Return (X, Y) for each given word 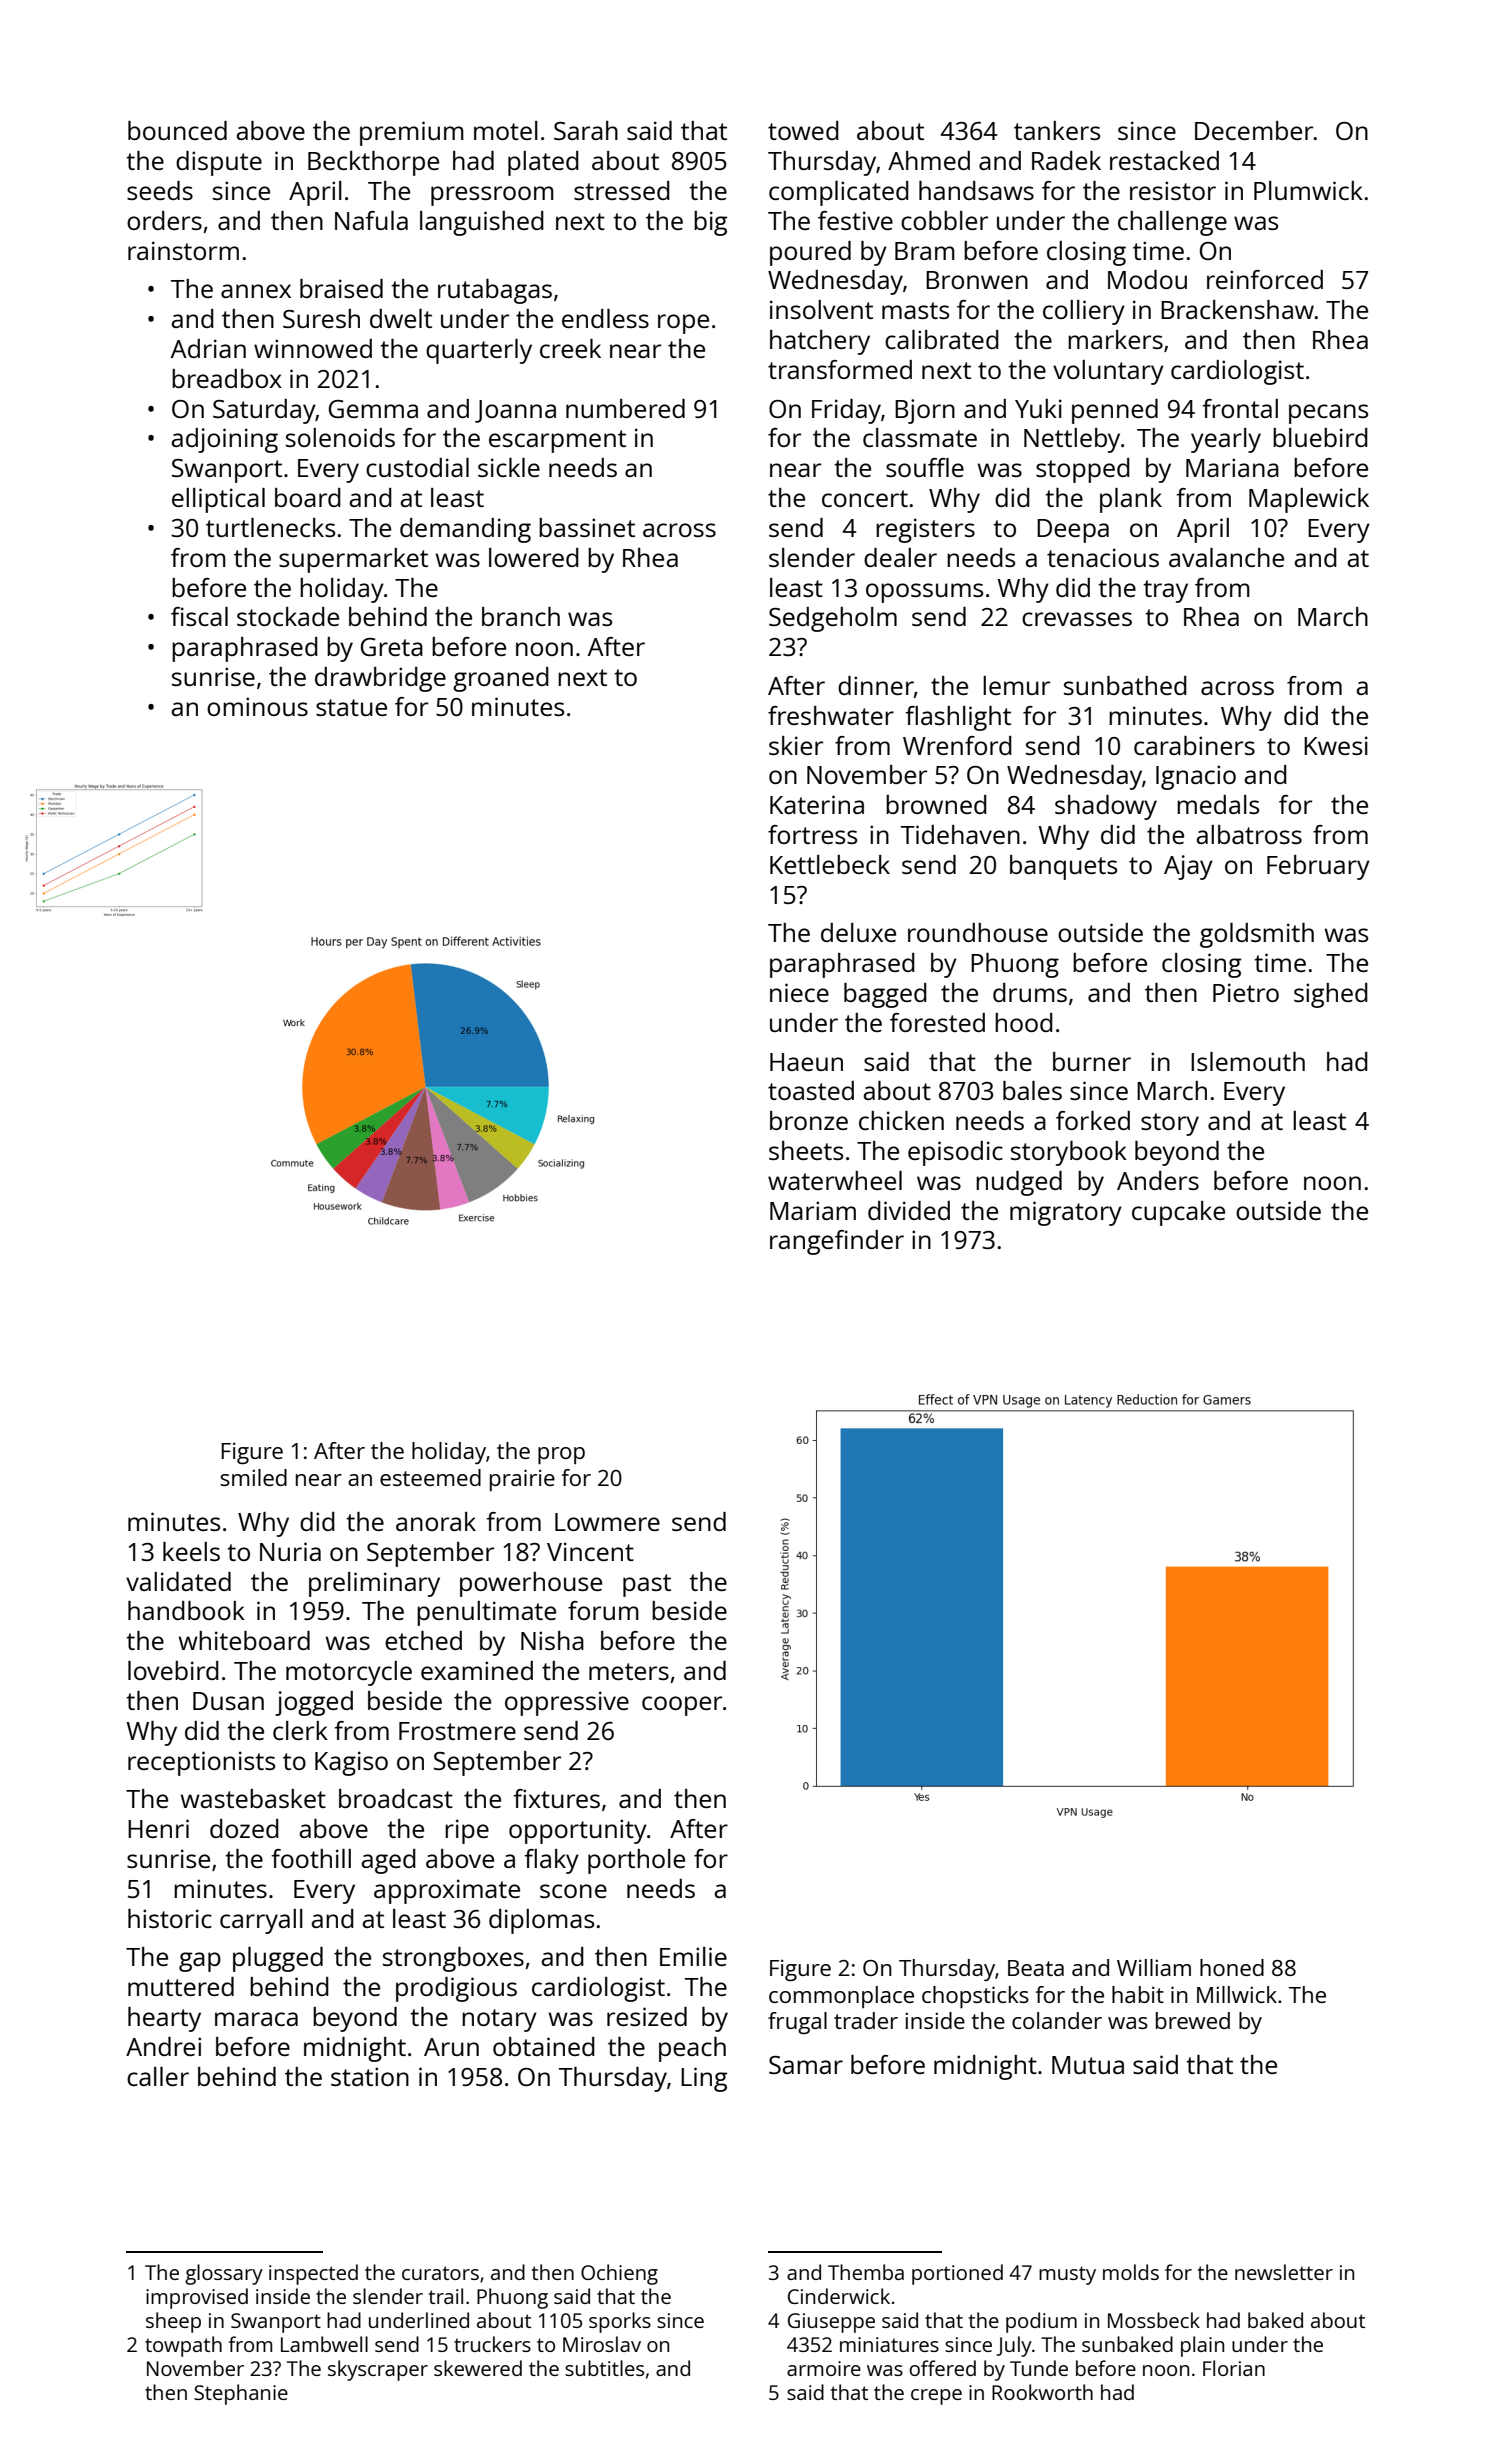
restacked (1164, 160)
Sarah (586, 130)
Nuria (290, 1551)
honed (1232, 1967)
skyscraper (378, 2370)
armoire (824, 2368)
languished (482, 223)
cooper (682, 1706)
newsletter (1284, 2272)
